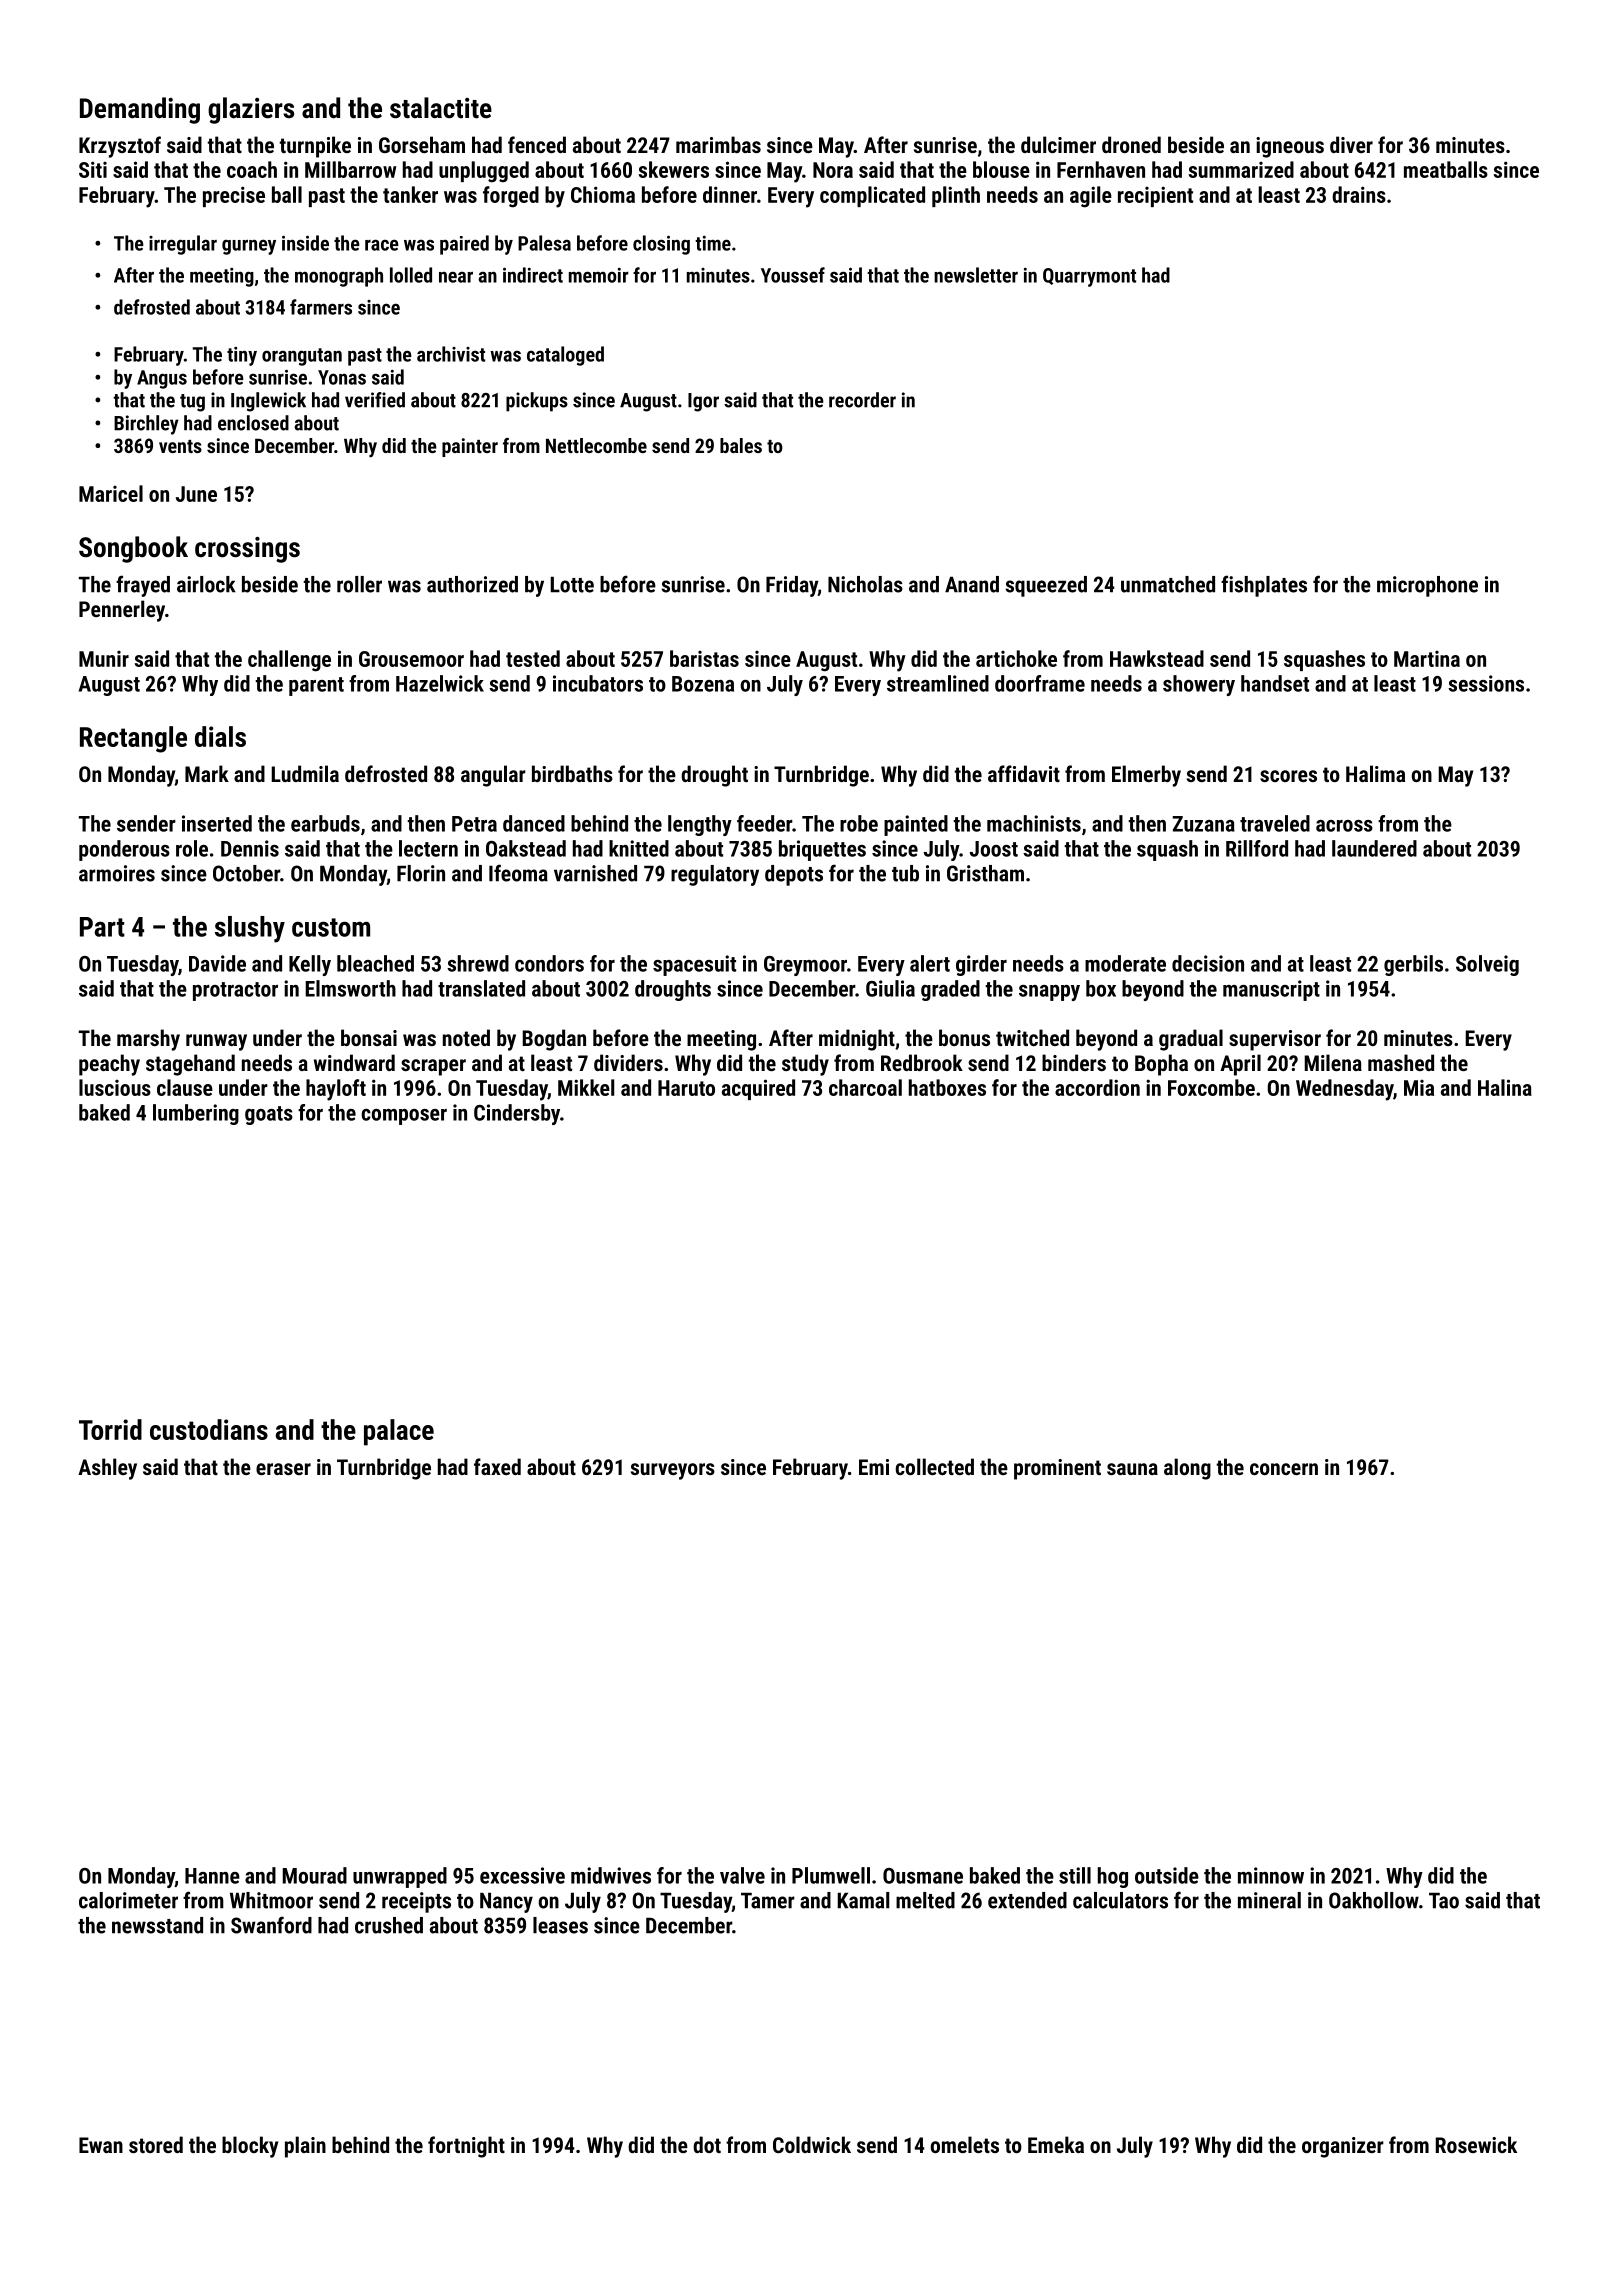 The height and width of the screenshot is (2292, 1620). What do you see at coordinates (107, 1469) in the screenshot?
I see `Ashley` at bounding box center [107, 1469].
